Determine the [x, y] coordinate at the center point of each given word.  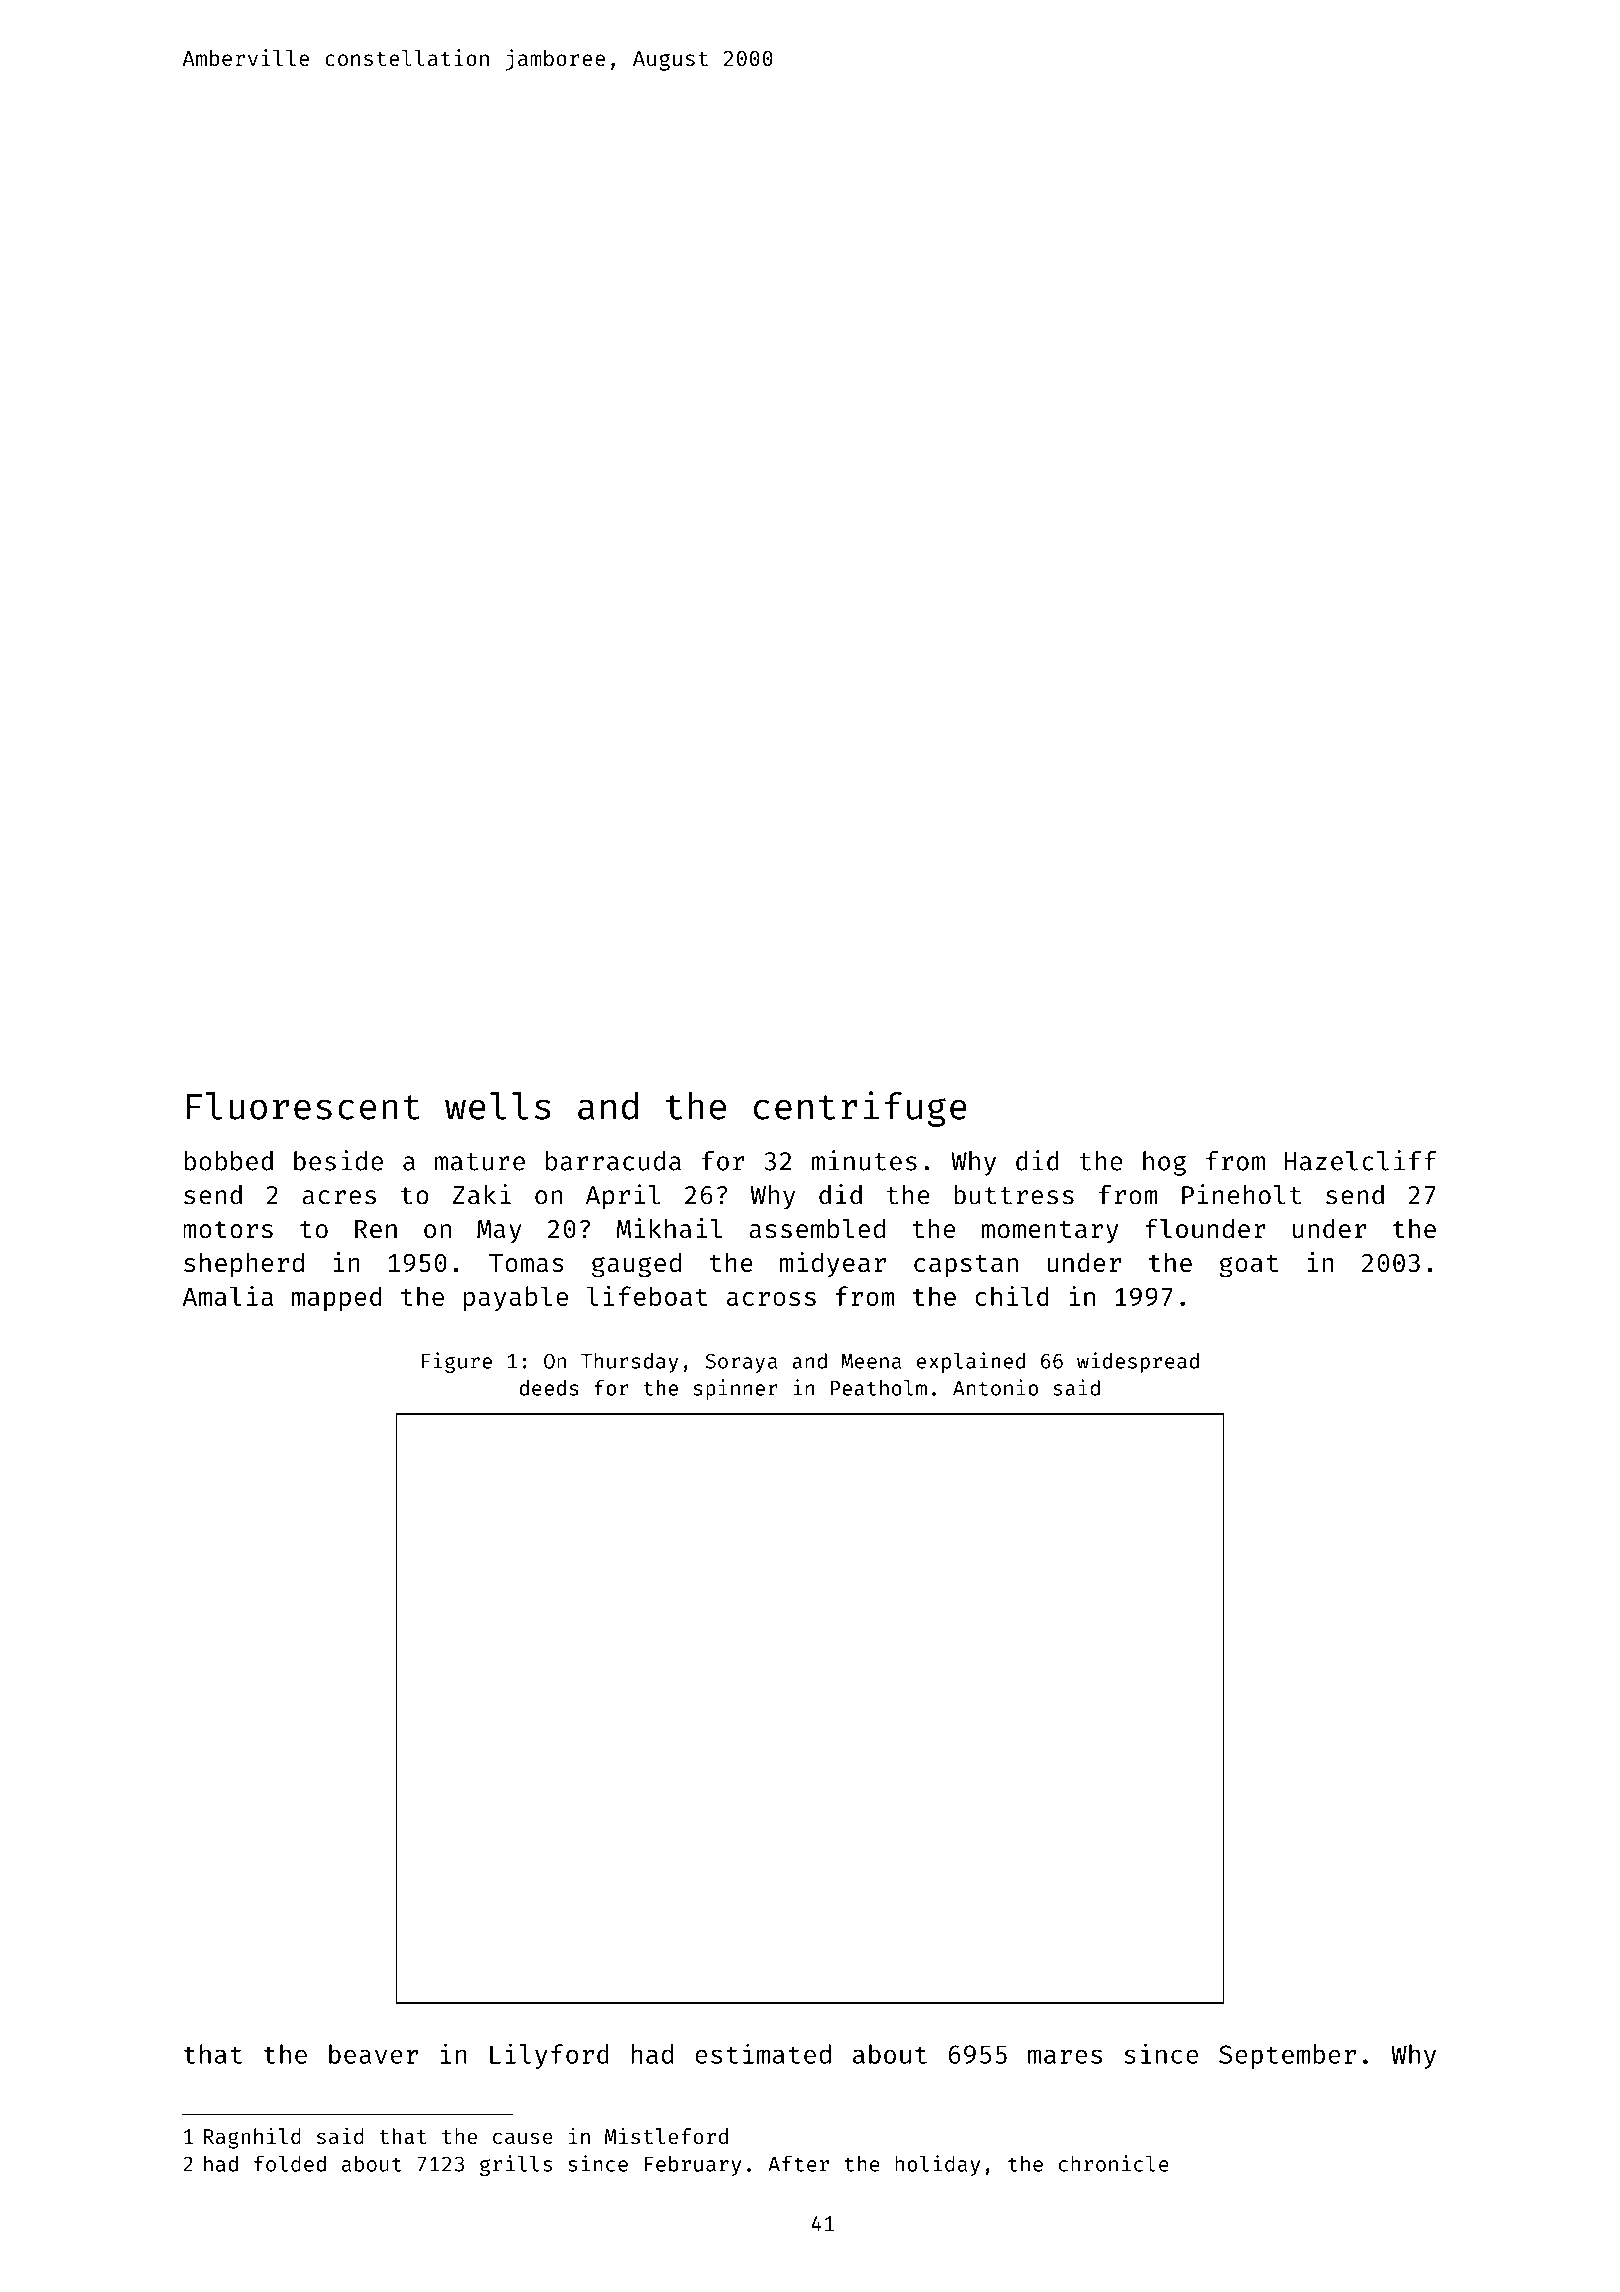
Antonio [995, 1387]
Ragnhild [252, 2138]
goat [1249, 1266]
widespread [1138, 1362]
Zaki [481, 1194]
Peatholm [879, 1388]
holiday [937, 2165]
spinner [736, 1389]
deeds [549, 1388]
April [623, 1197]
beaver [373, 2054]
